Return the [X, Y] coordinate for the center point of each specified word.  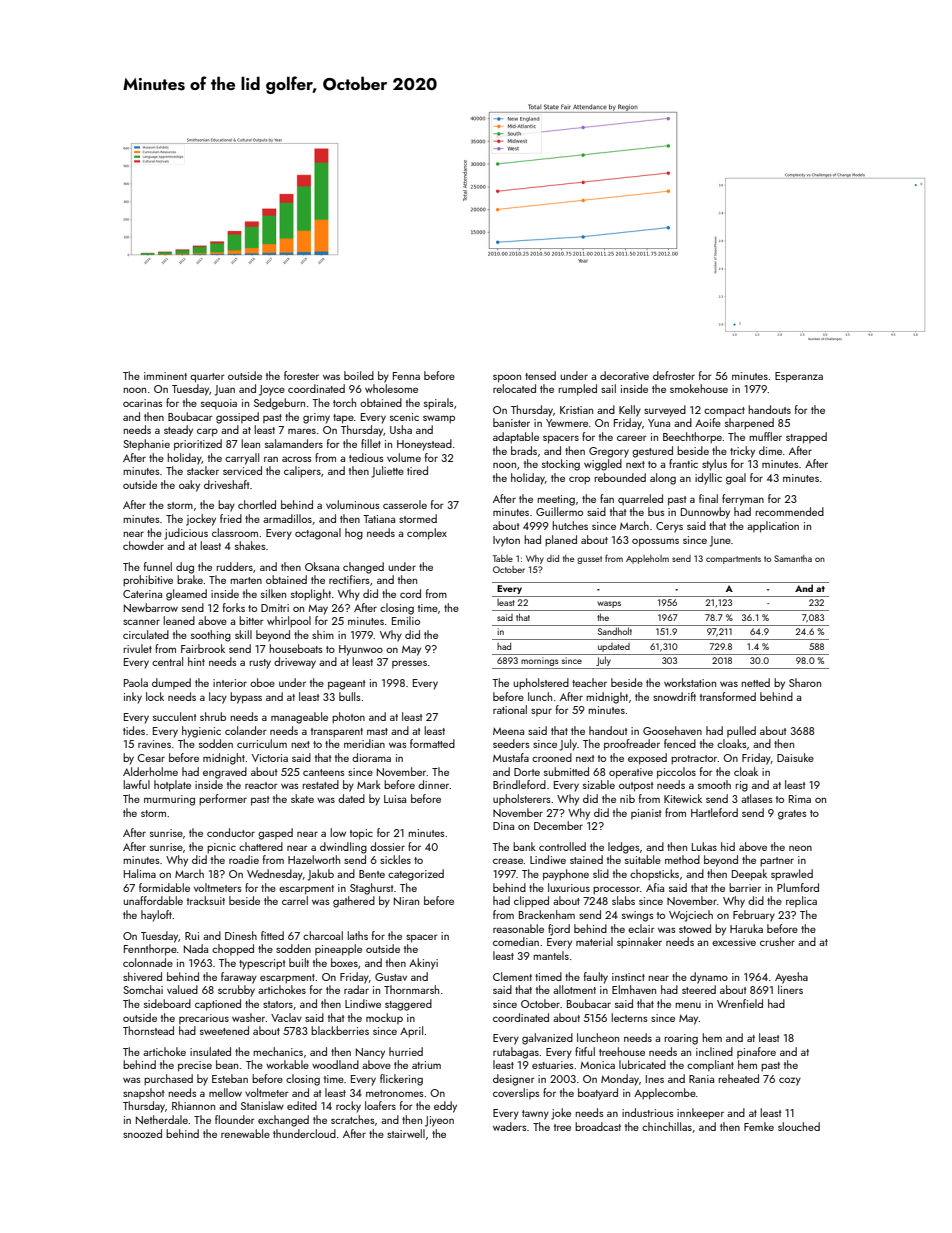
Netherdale [162, 1119]
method [682, 859]
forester [301, 375]
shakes [250, 545]
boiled [359, 375]
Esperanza [799, 377]
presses [409, 664]
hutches [570, 525]
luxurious [569, 887]
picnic [221, 848]
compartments [733, 560]
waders [510, 1126]
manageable [299, 718]
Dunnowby [705, 513]
